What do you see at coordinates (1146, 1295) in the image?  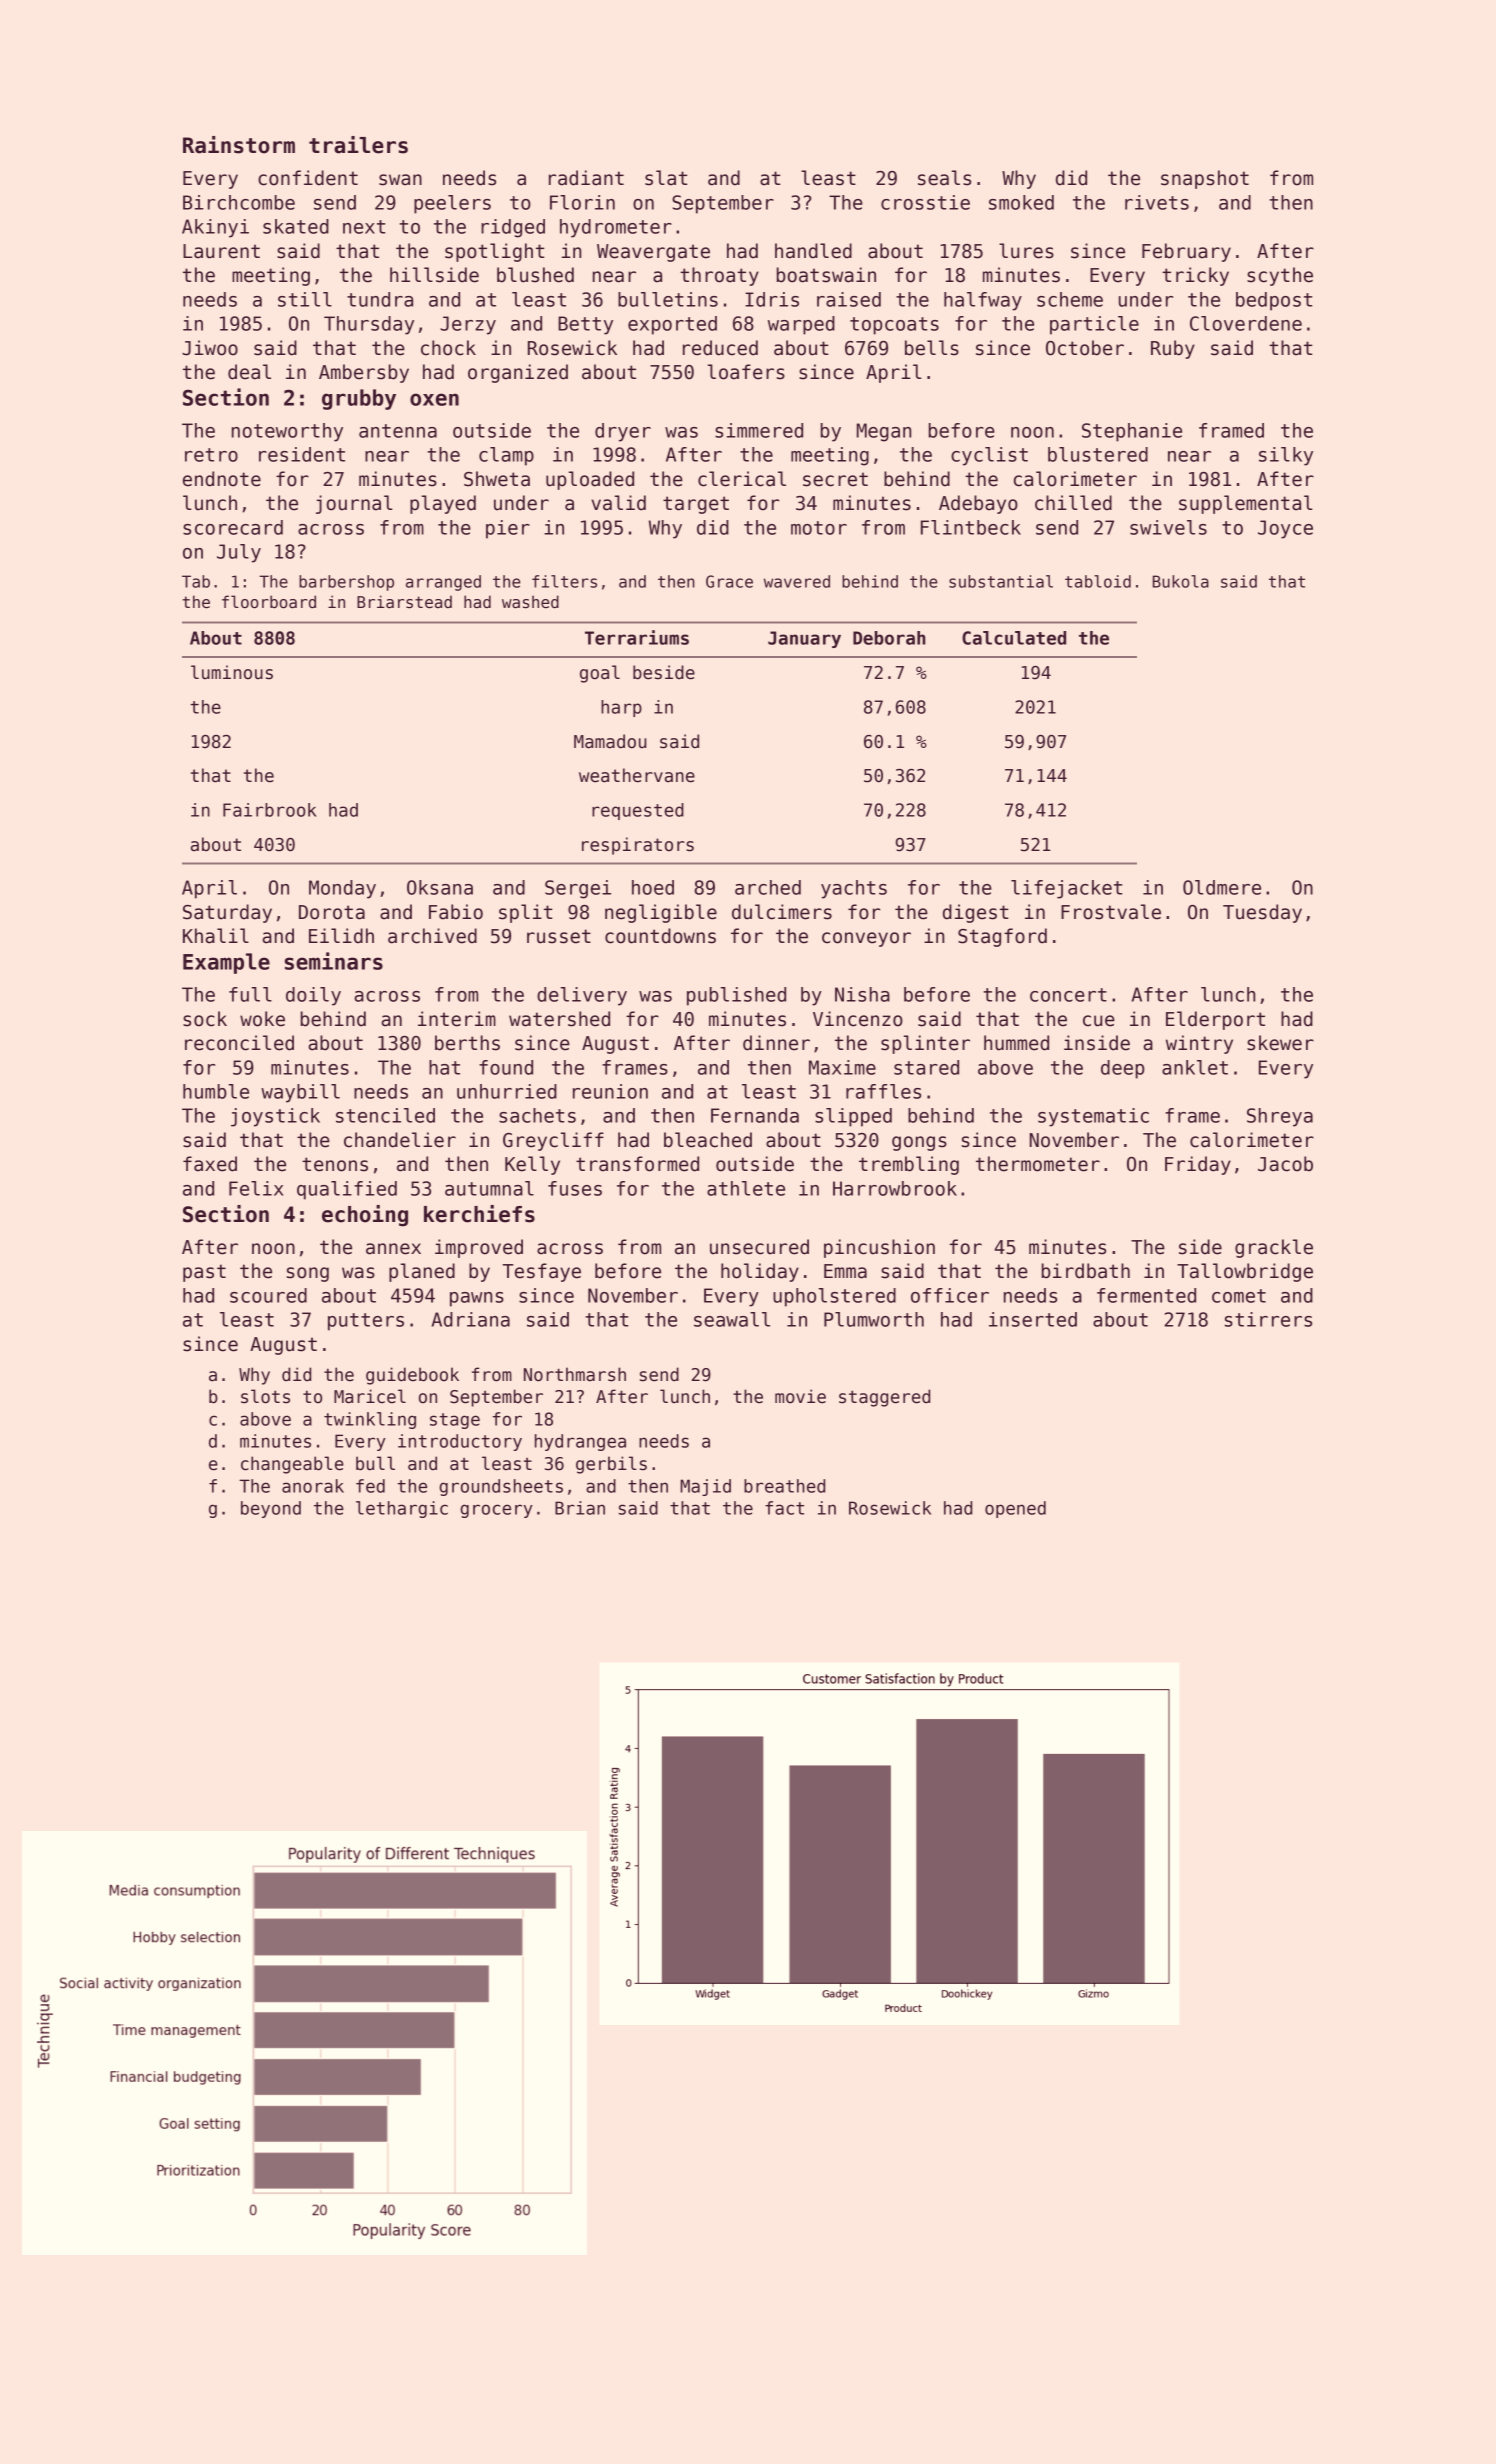 I see `fermented` at bounding box center [1146, 1295].
